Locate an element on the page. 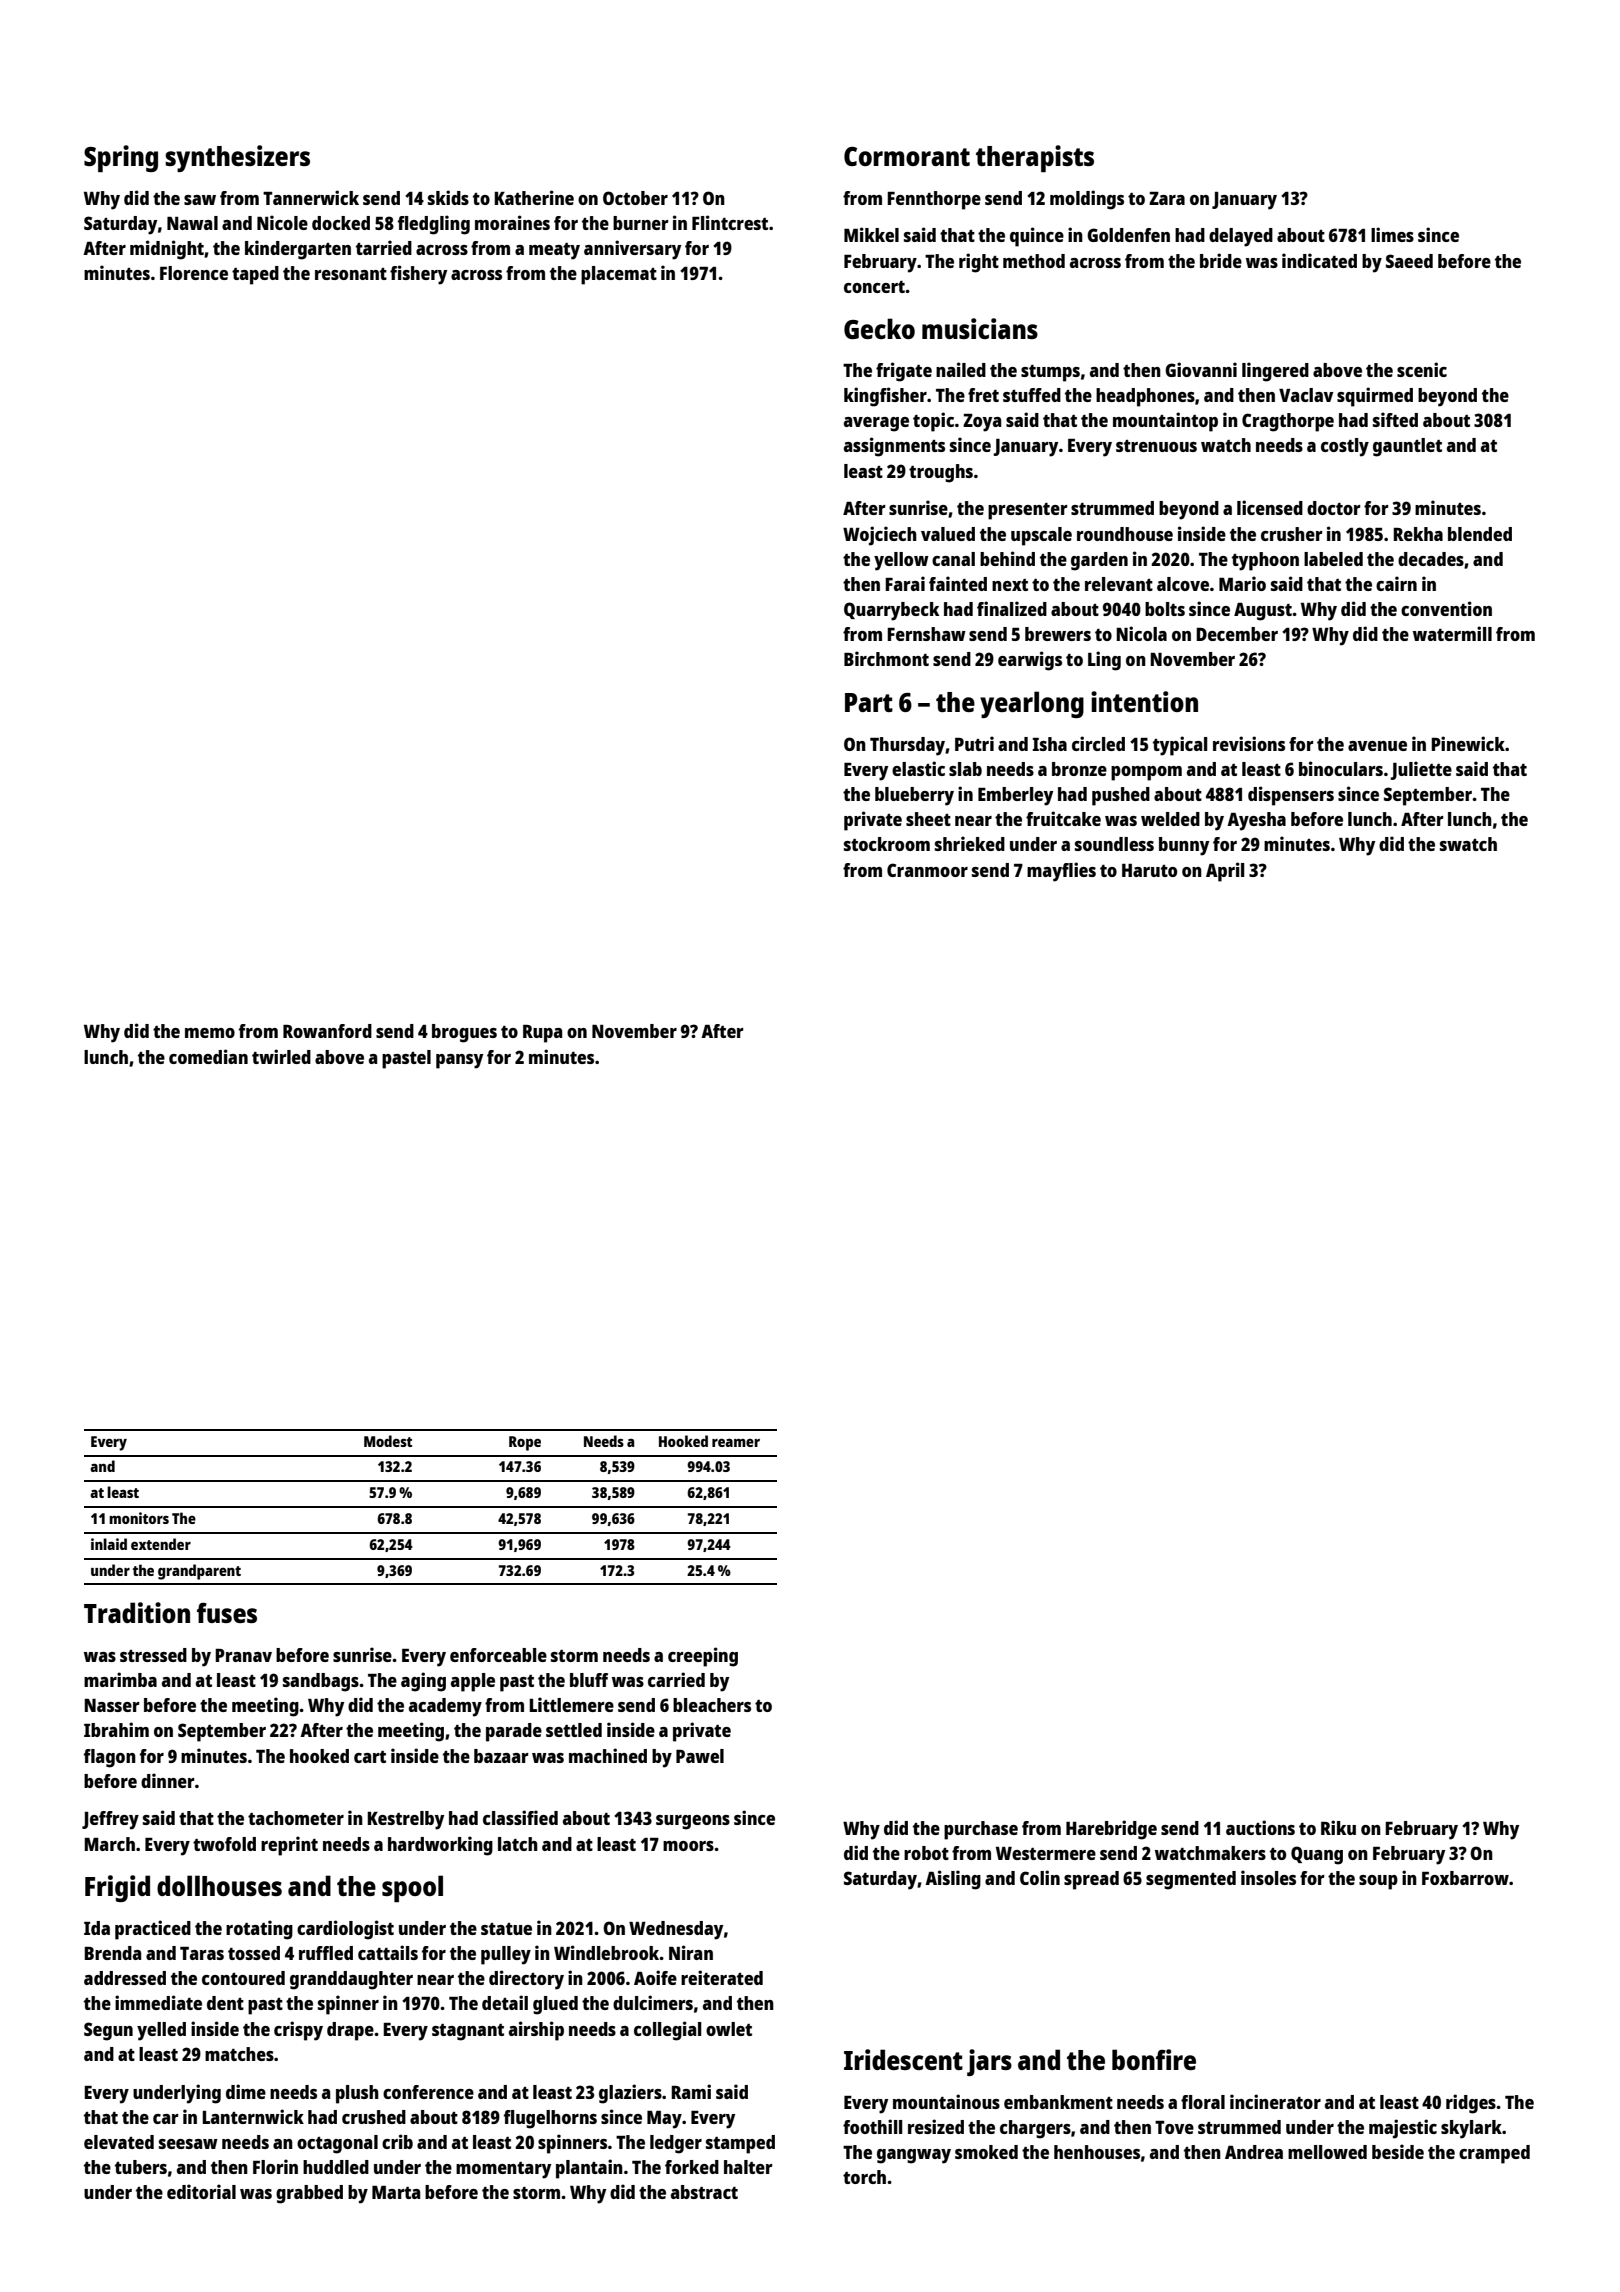 The height and width of the document is (2292, 1620). Birchmont is located at coordinates (886, 658).
